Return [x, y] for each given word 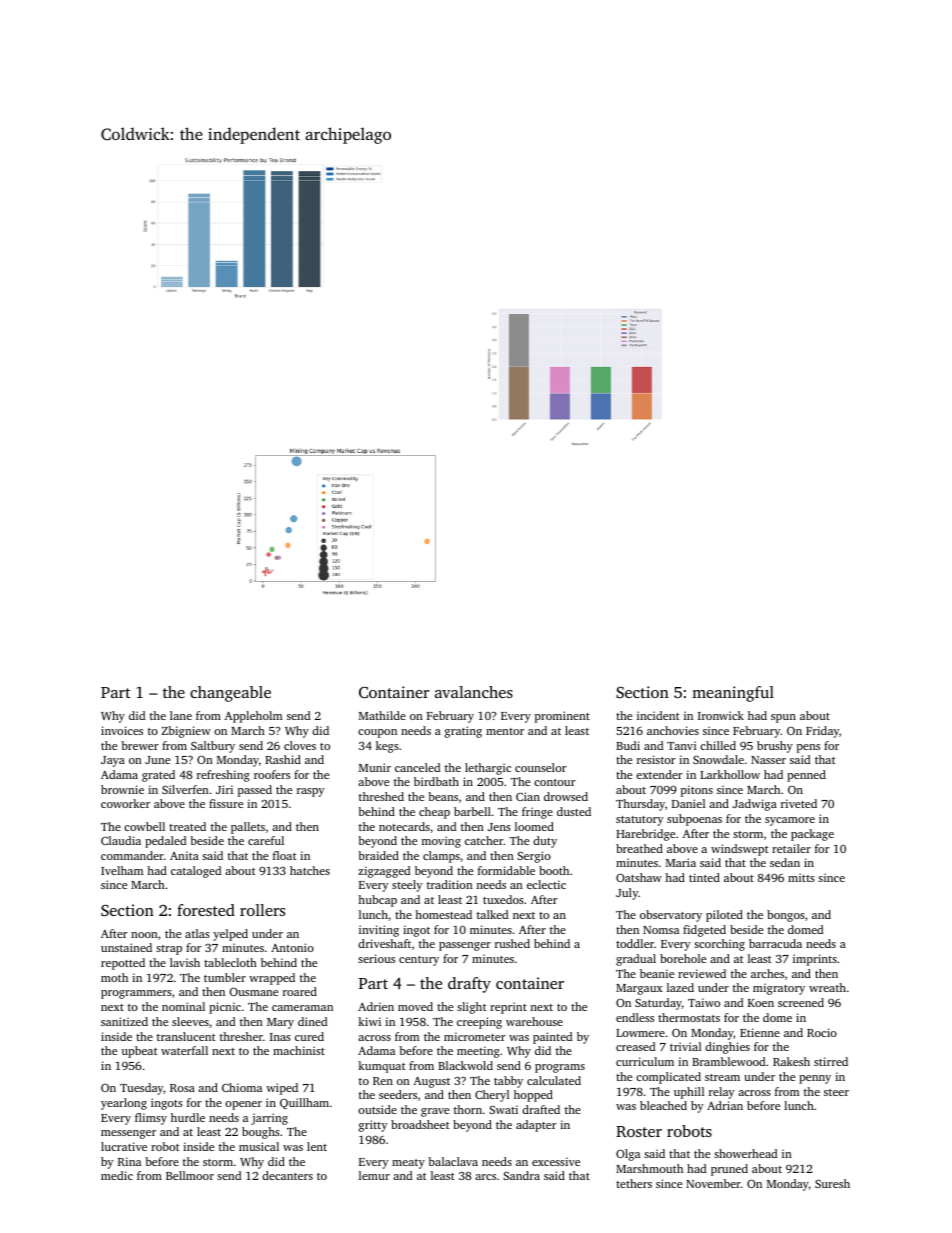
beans [443, 796]
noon [144, 935]
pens [808, 748]
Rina [129, 1161]
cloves [300, 745]
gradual [636, 960]
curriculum [645, 1061]
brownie [122, 789]
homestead [443, 914]
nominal [183, 1006]
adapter [536, 1126]
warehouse [534, 1021]
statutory [640, 821]
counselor [541, 767]
